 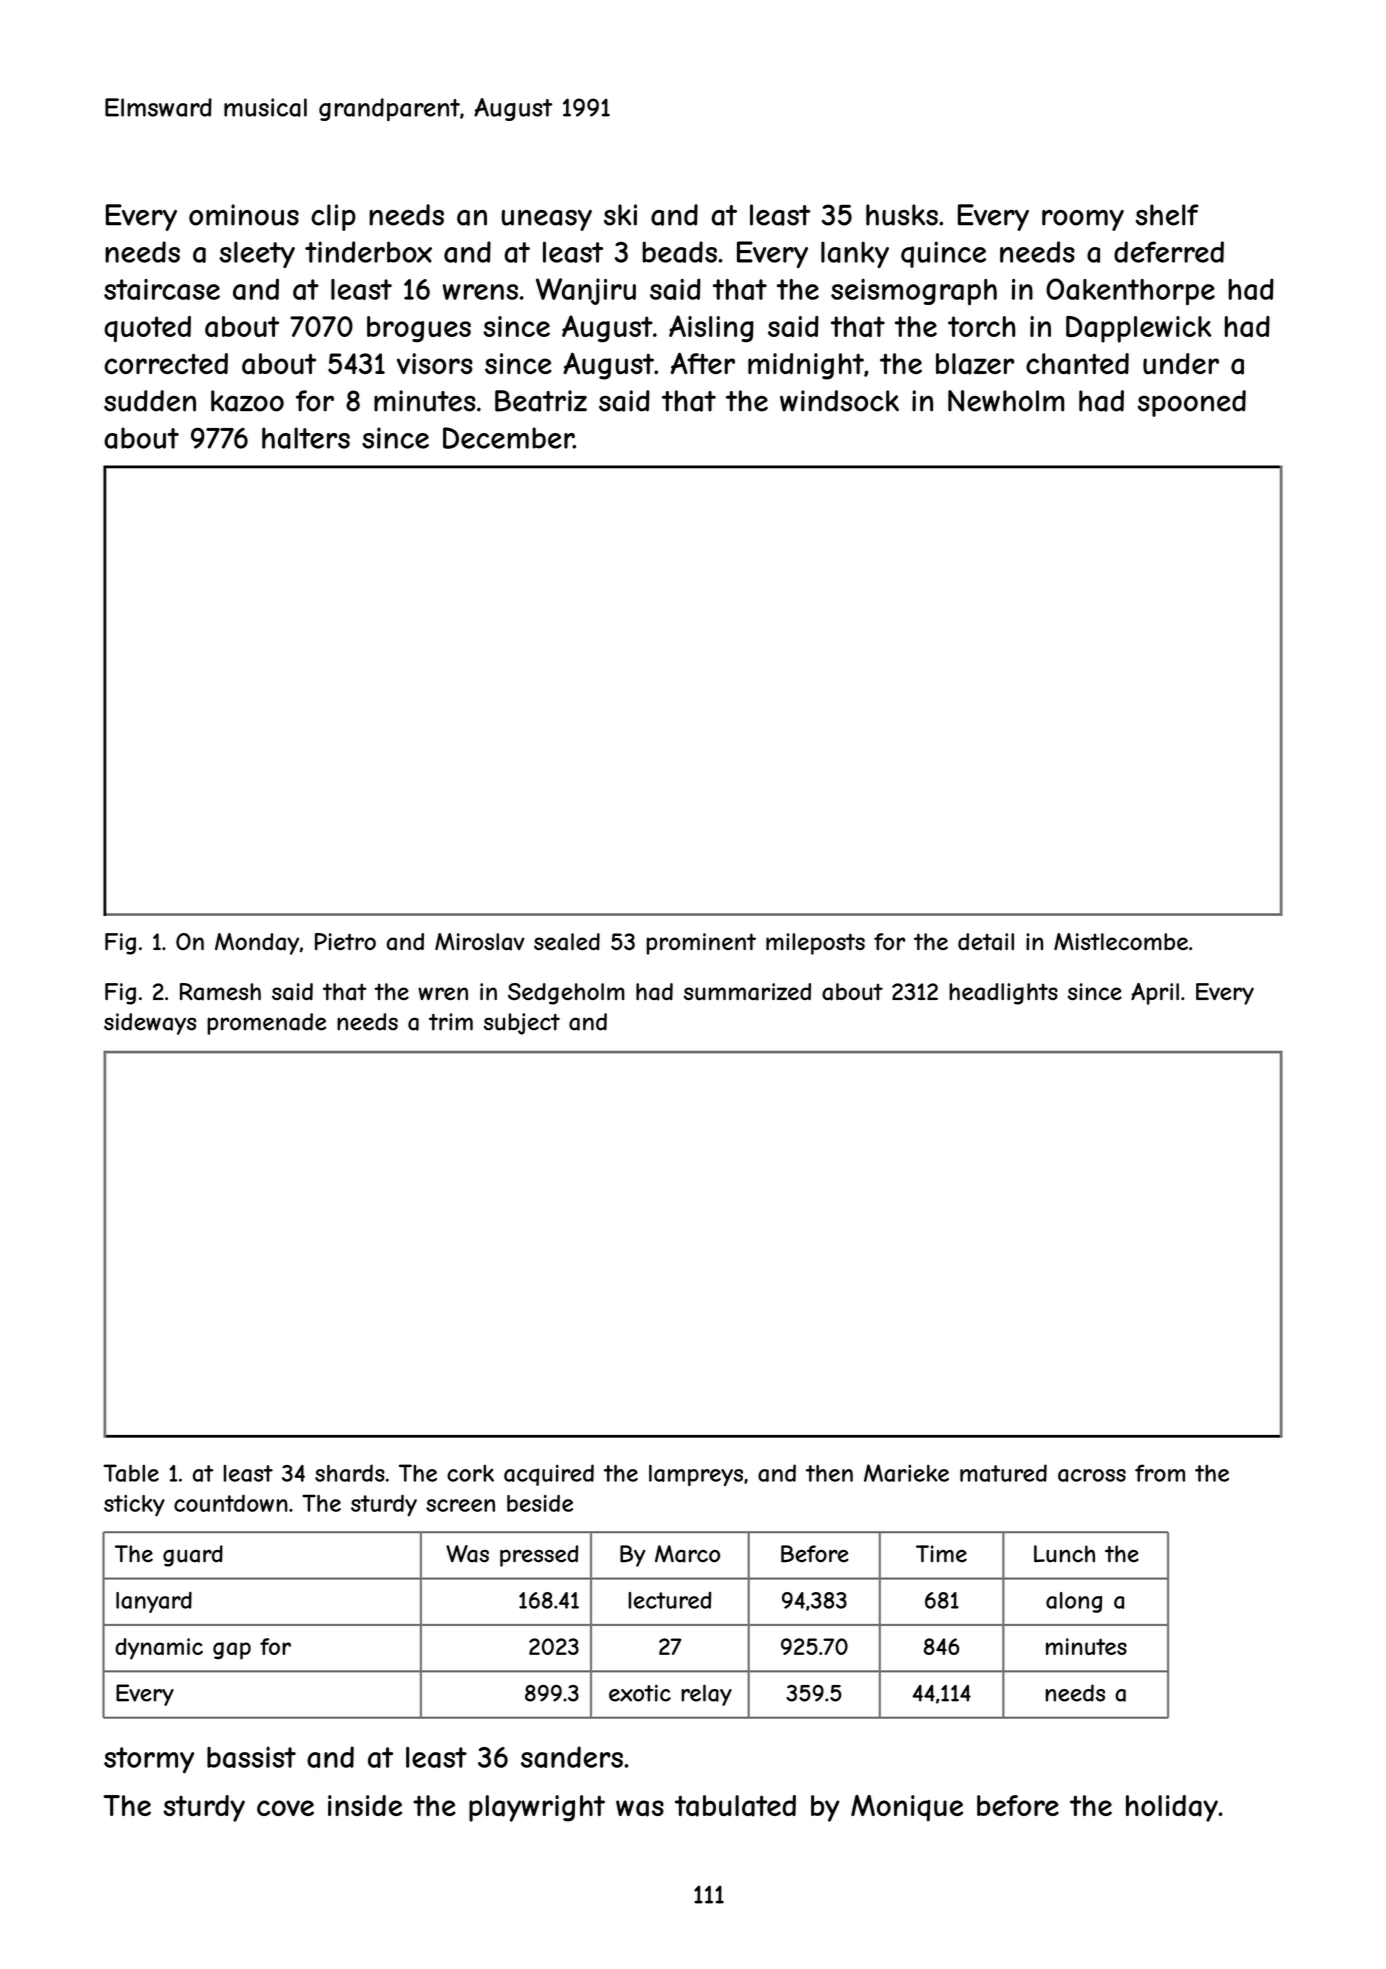 What do you see at coordinates (1160, 1473) in the screenshot?
I see `from` at bounding box center [1160, 1473].
